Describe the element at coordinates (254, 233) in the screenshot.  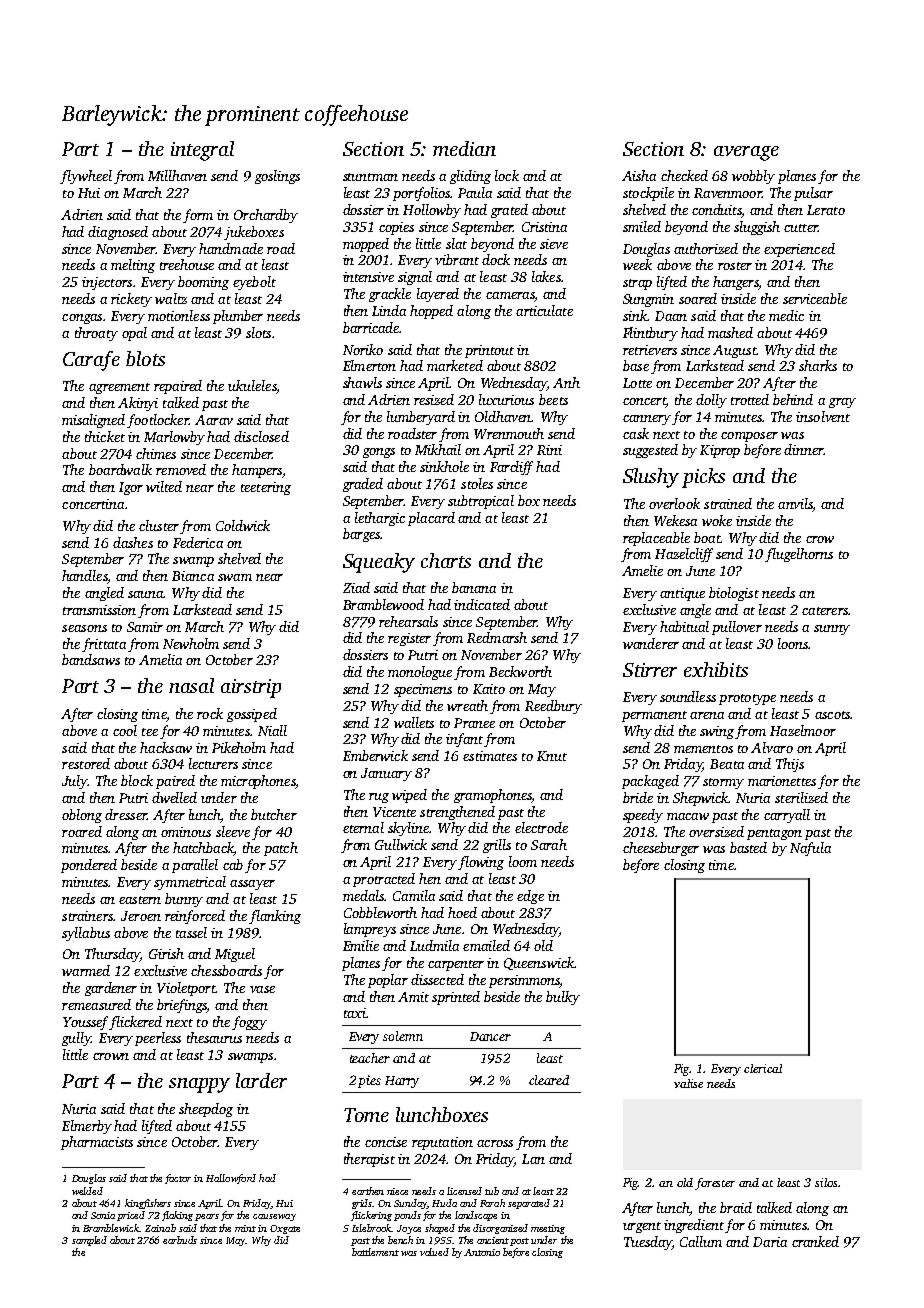
I see `jukeboxes` at that location.
